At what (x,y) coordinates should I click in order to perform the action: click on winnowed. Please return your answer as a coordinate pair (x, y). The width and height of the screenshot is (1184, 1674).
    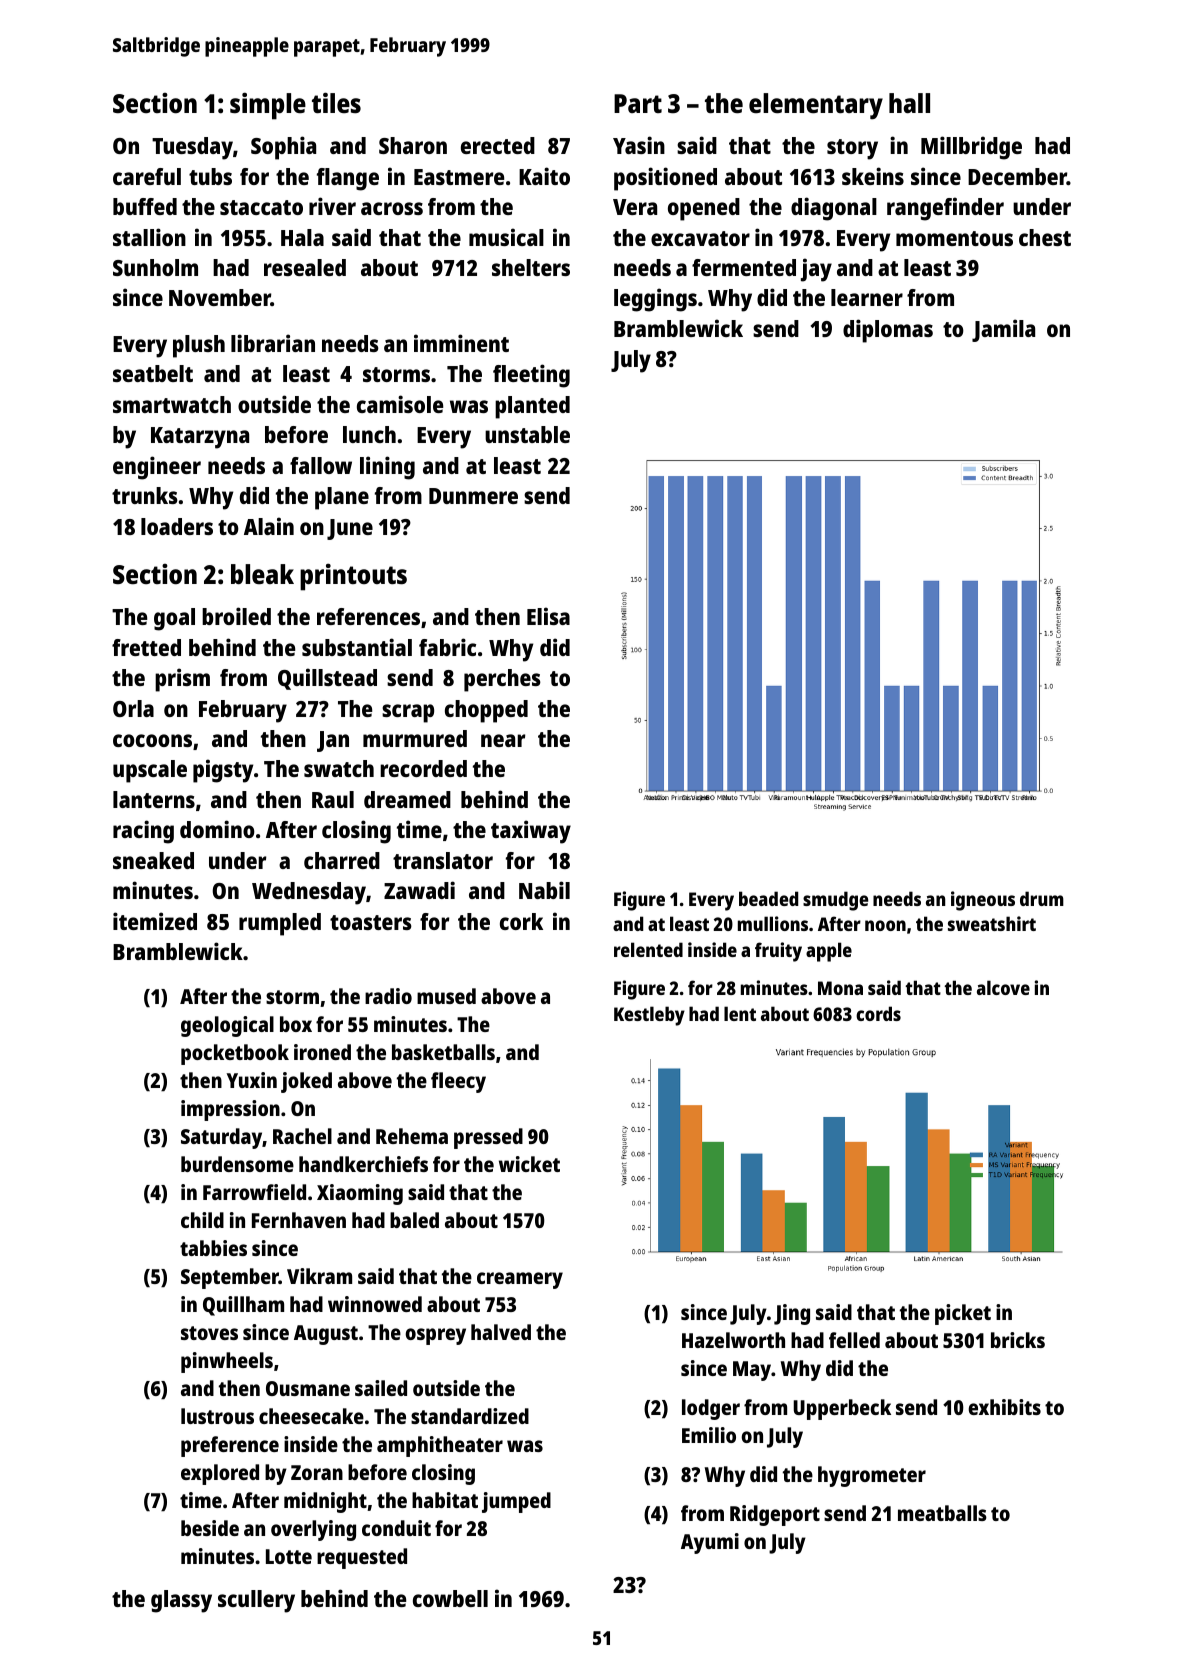
    Looking at the image, I should click on (375, 1304).
